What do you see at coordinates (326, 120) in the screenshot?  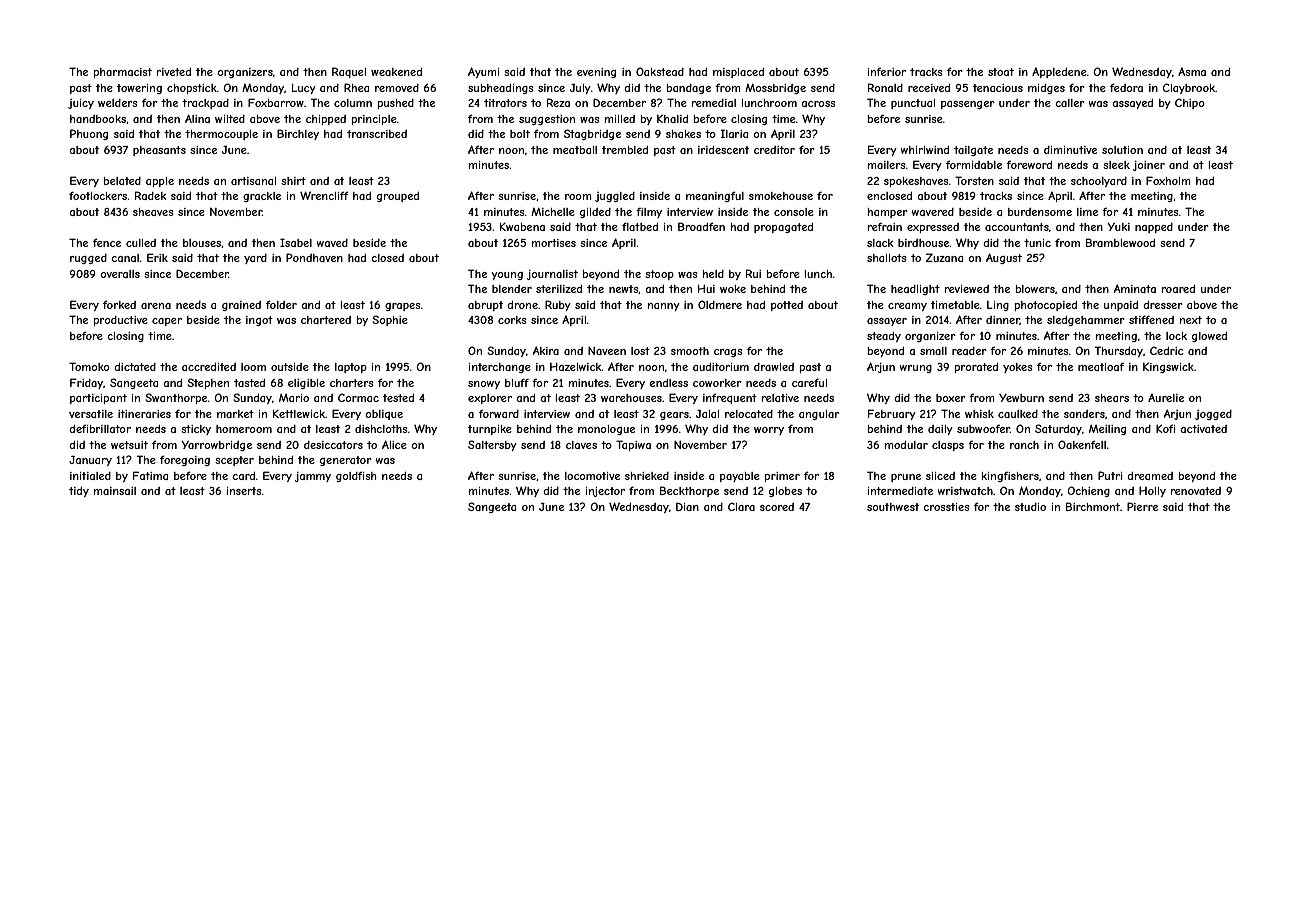 I see `chipped` at bounding box center [326, 120].
